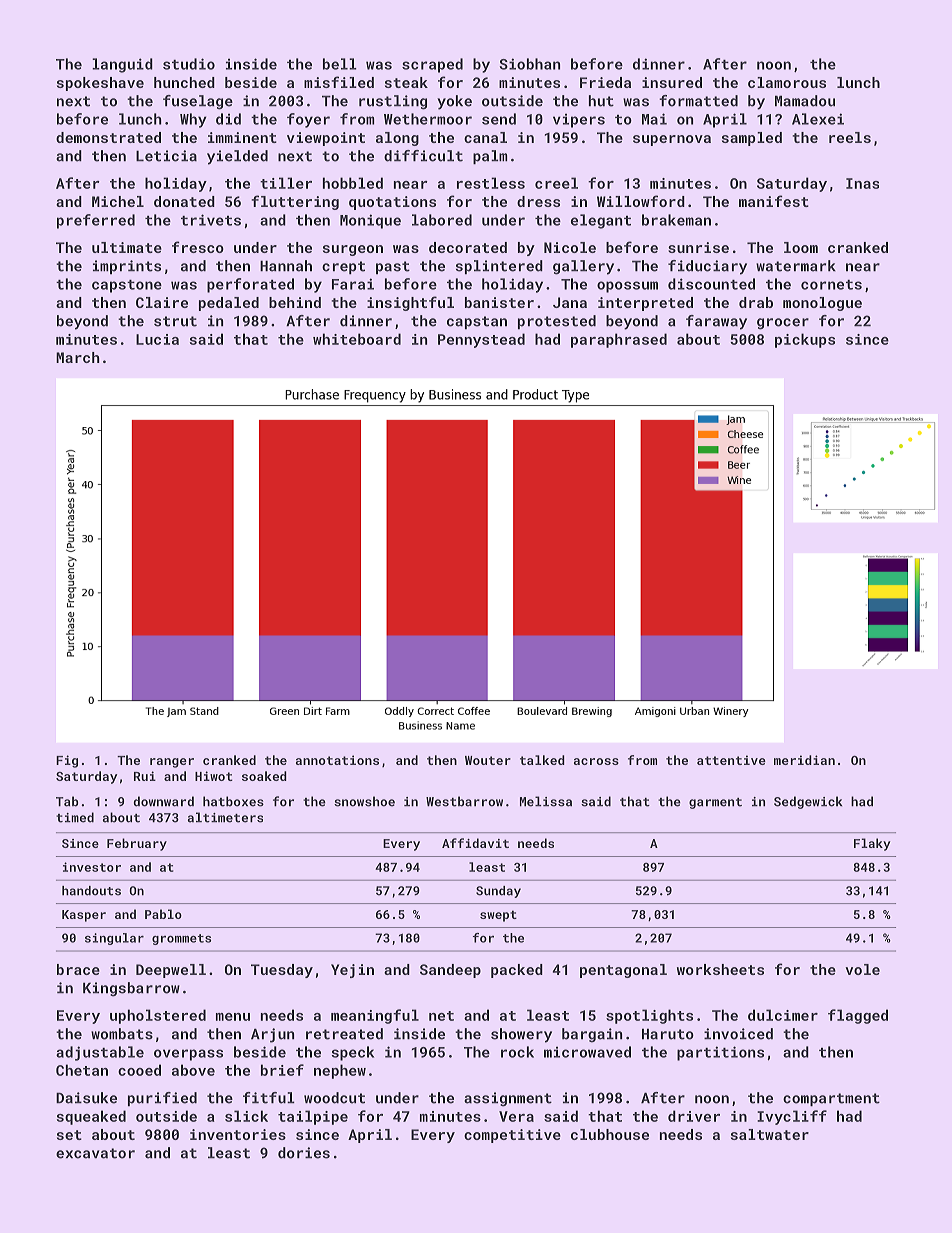 The image size is (952, 1233). Describe the element at coordinates (122, 65) in the screenshot. I see `languid` at that location.
